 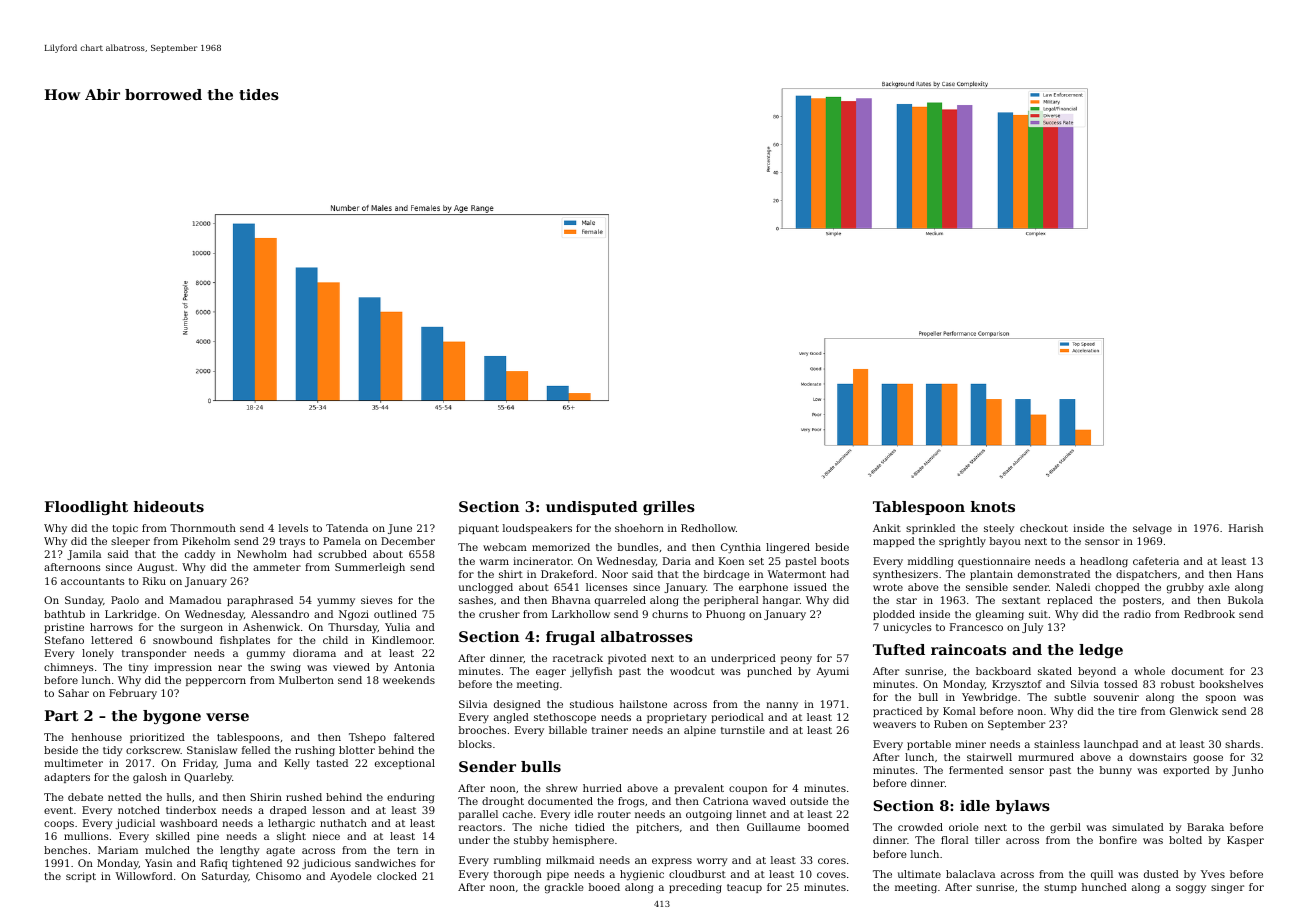 I want to click on memorized, so click(x=561, y=547).
